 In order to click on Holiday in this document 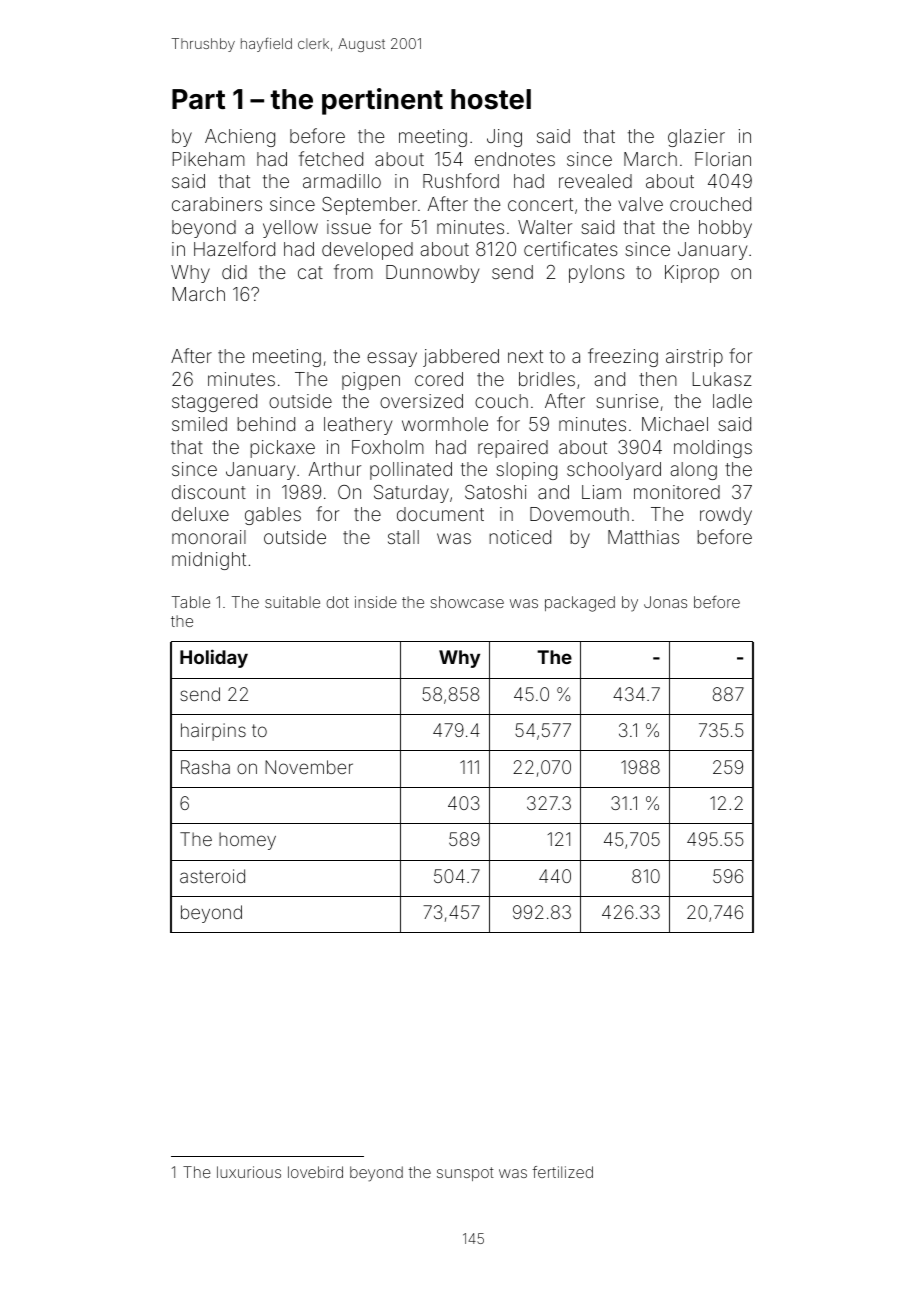, I will do `click(214, 658)`.
